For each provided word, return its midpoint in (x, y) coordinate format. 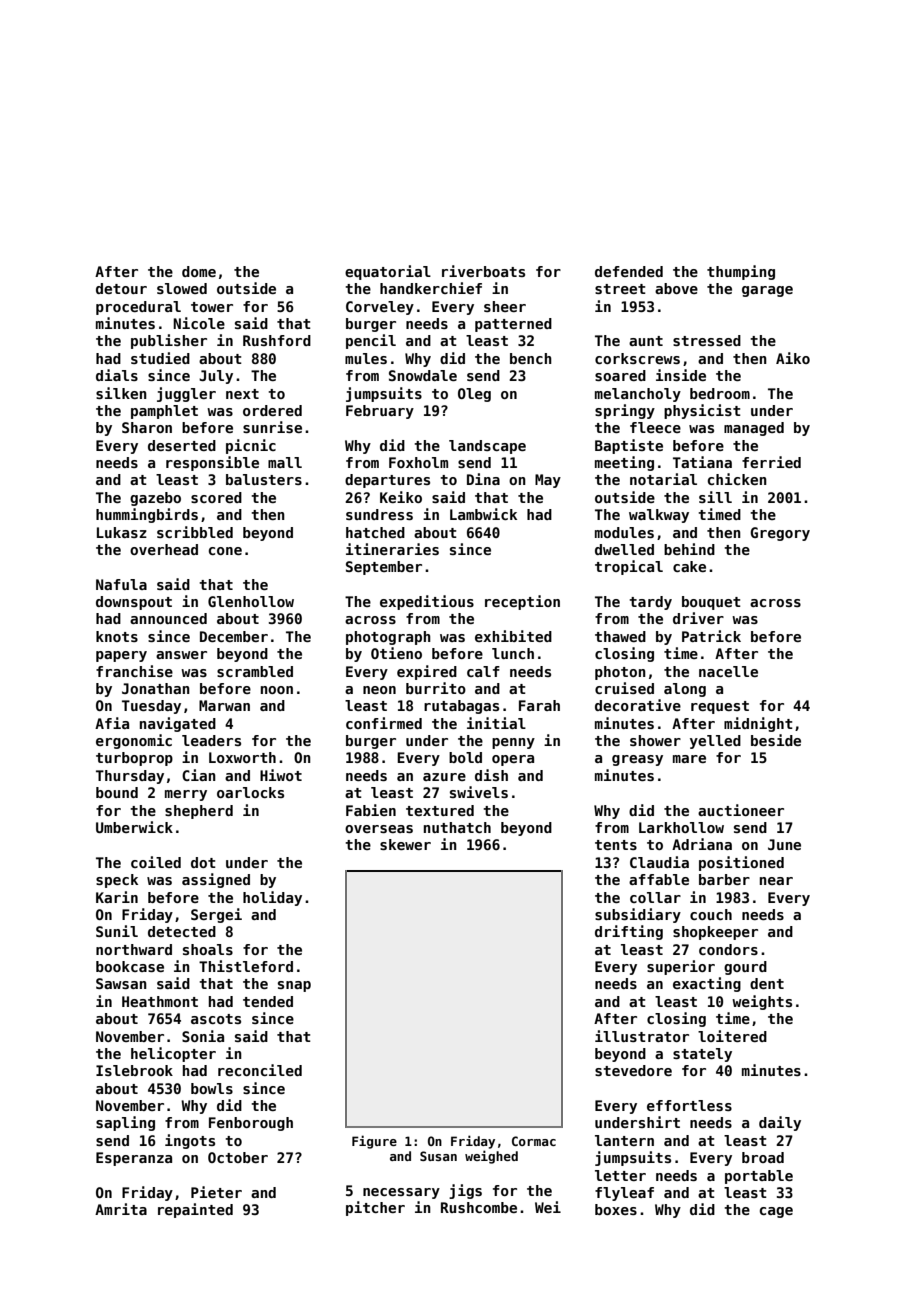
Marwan (224, 705)
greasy (637, 760)
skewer (405, 844)
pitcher (375, 1208)
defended (629, 271)
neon (379, 690)
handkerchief (431, 288)
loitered (732, 1036)
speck (117, 881)
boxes (616, 1209)
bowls (212, 1088)
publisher (169, 341)
